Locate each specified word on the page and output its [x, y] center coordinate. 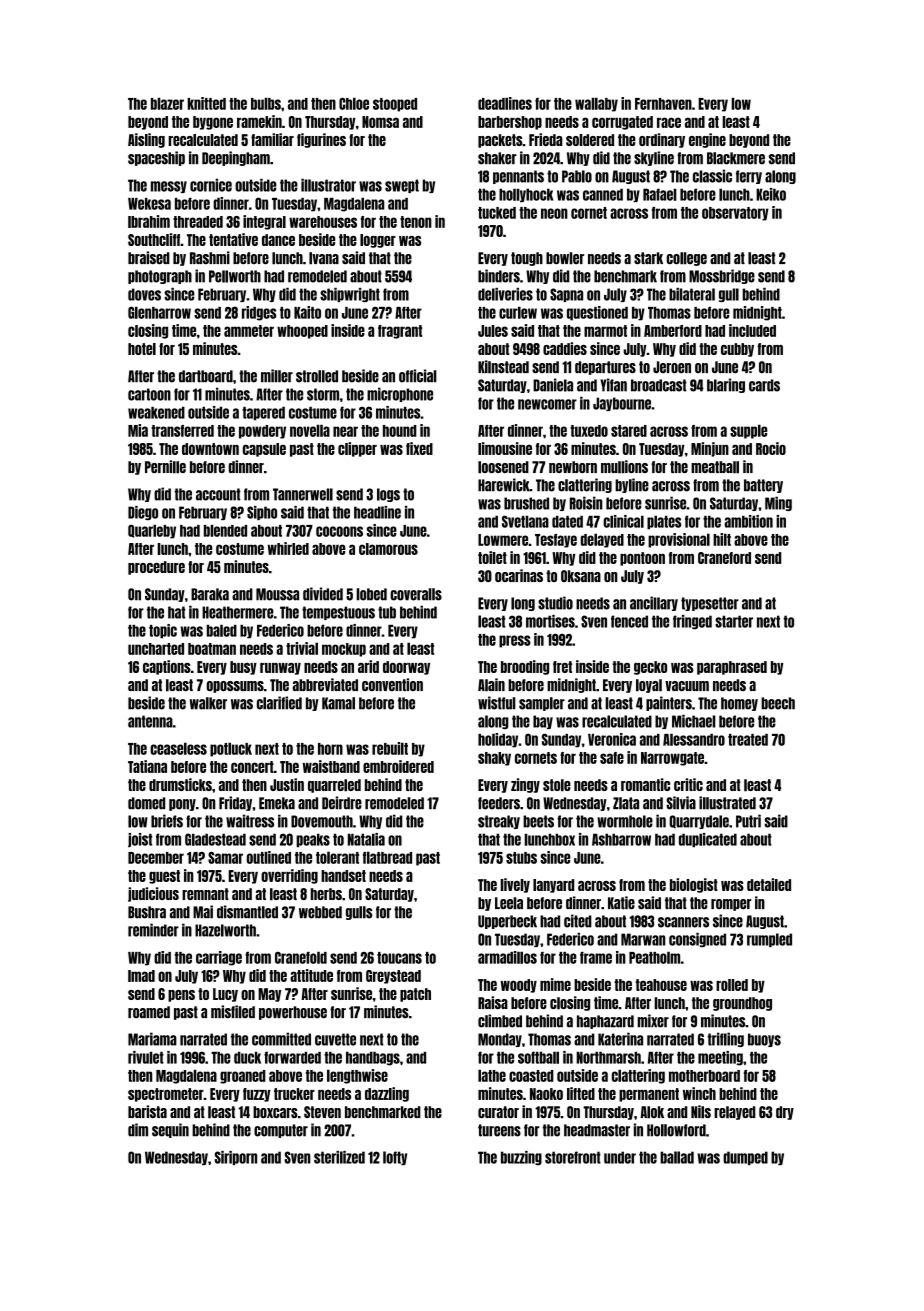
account [218, 494]
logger [378, 241]
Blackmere [736, 158]
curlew [518, 312]
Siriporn [236, 1158]
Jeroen [672, 367]
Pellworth [235, 276]
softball [538, 1057]
